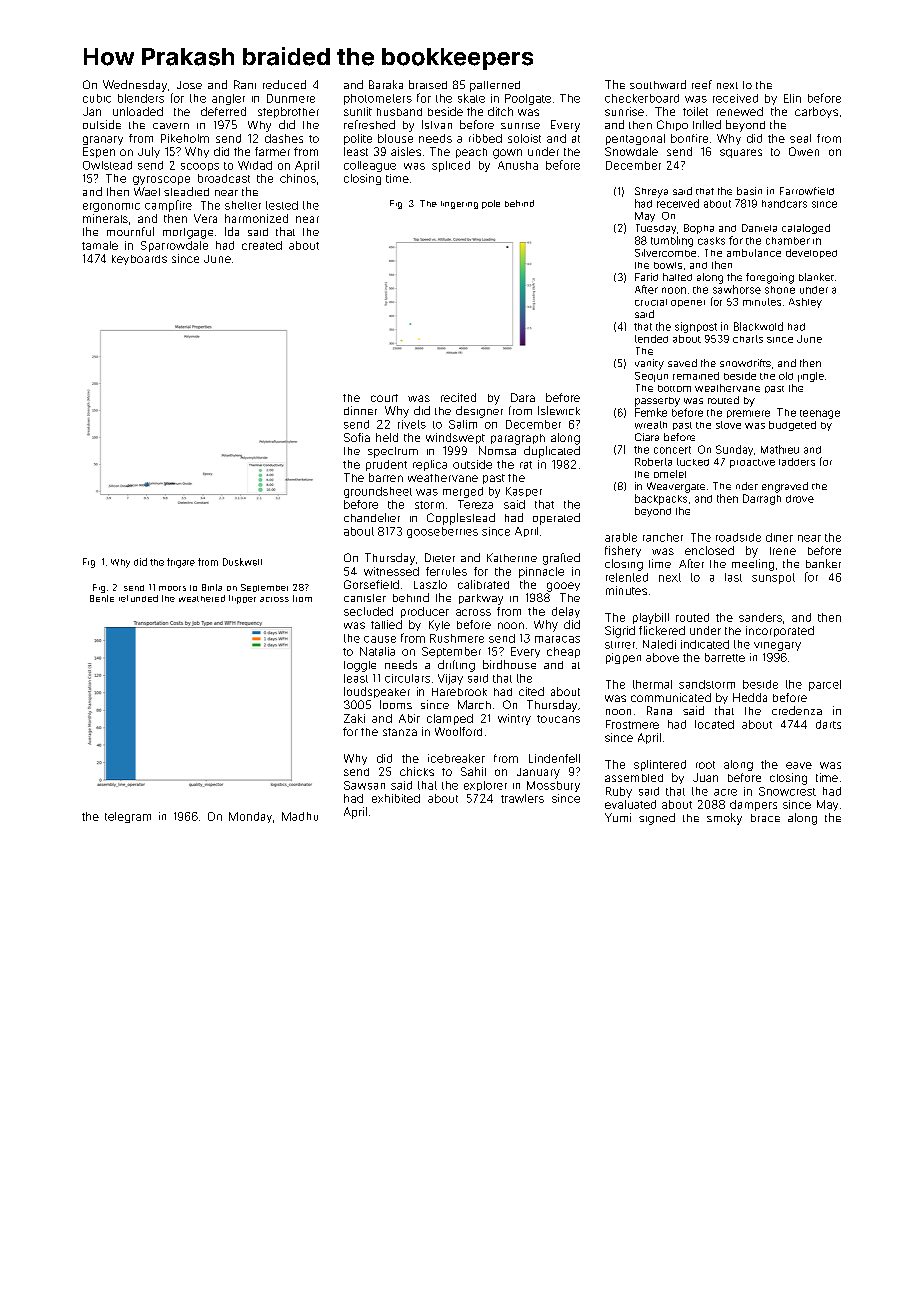  What do you see at coordinates (556, 519) in the screenshot?
I see `operated` at bounding box center [556, 519].
